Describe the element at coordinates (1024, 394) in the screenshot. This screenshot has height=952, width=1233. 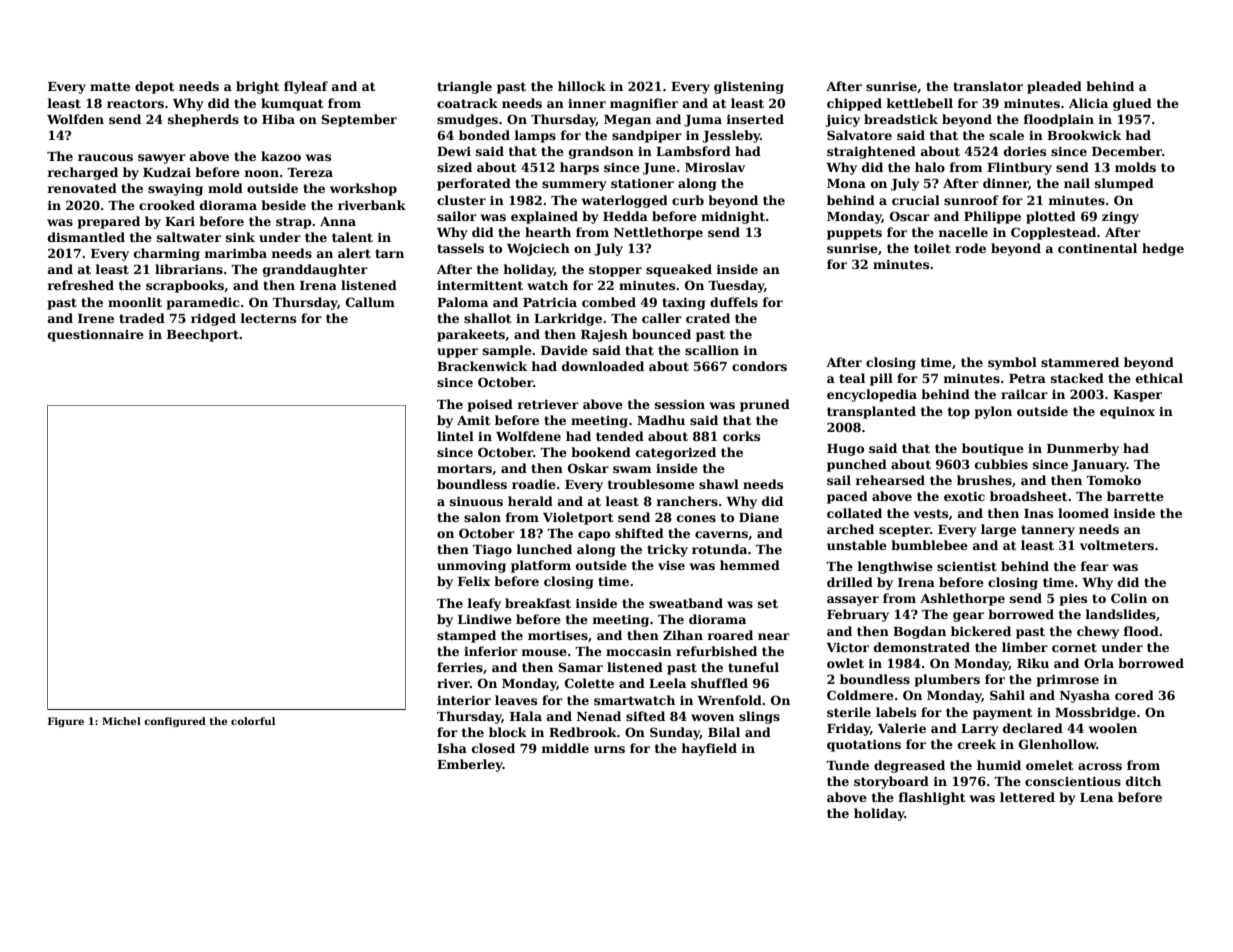
I see `railcar` at that location.
